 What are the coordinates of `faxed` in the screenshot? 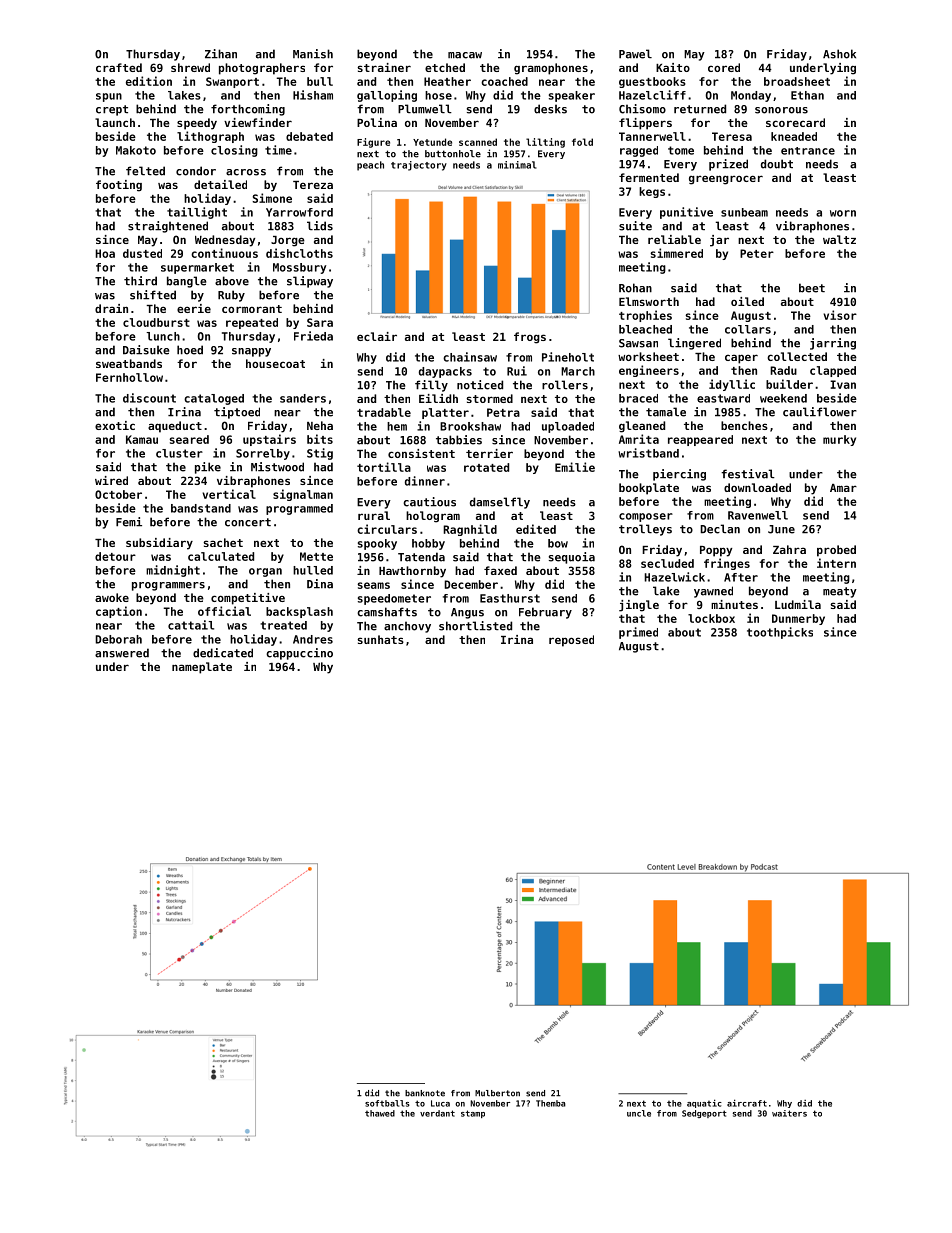 It's located at (500, 570).
